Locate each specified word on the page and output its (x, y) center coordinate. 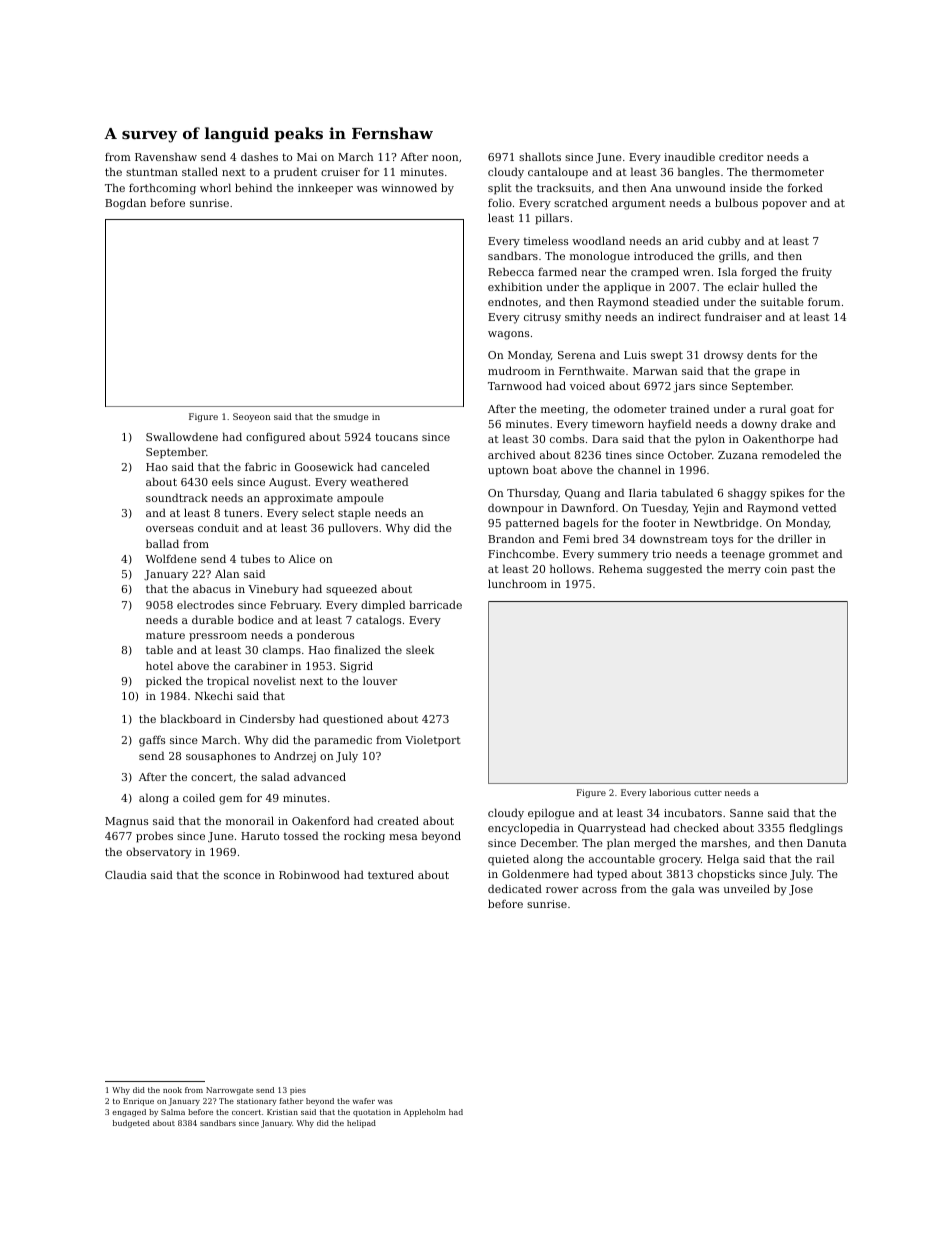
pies (298, 1091)
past (802, 570)
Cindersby (267, 720)
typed (612, 875)
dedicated (515, 888)
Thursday (533, 494)
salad (275, 776)
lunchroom (517, 583)
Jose (801, 890)
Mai (307, 157)
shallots (540, 156)
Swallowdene (182, 436)
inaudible (689, 156)
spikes (787, 494)
